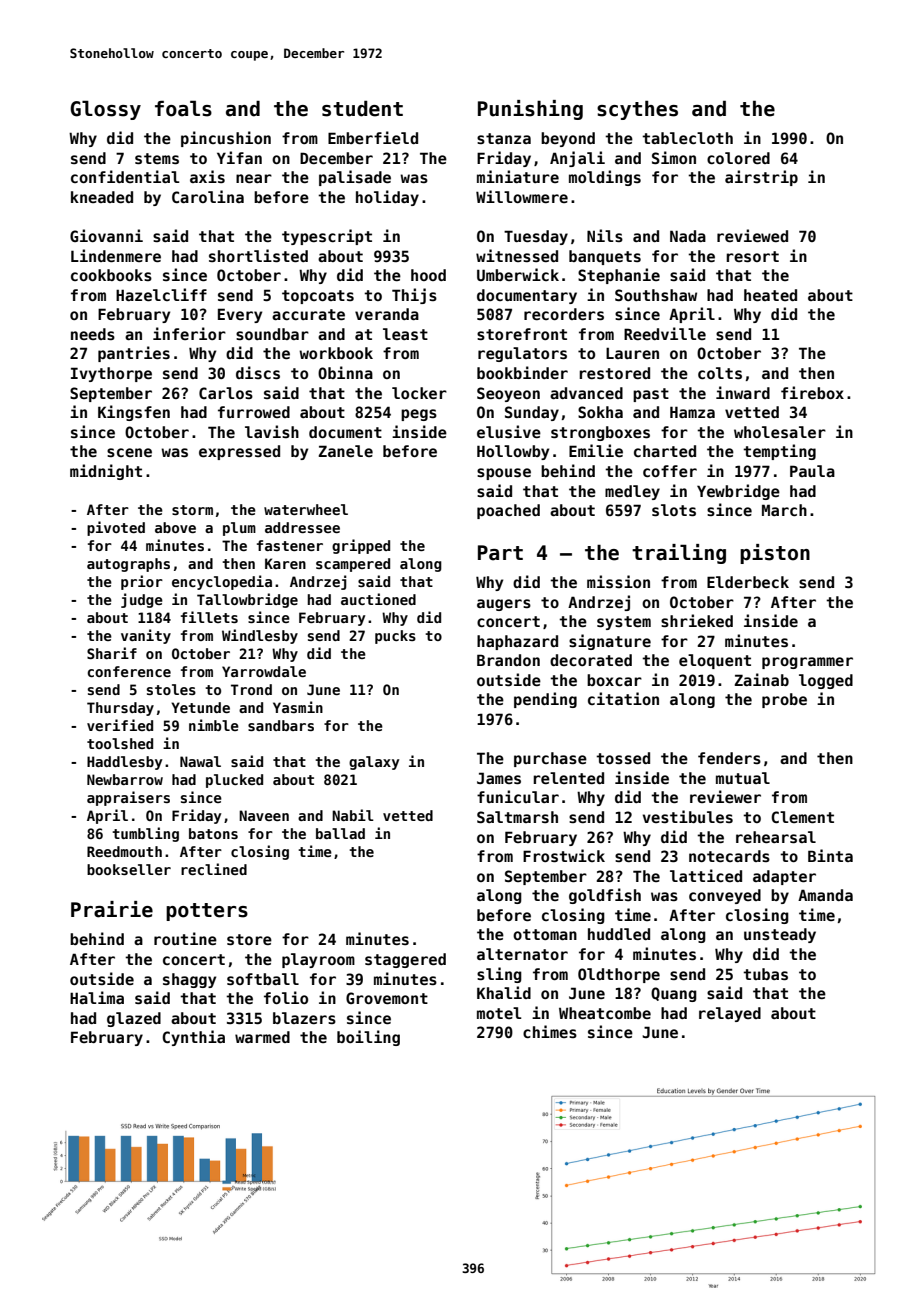 Image resolution: width=924 pixels, height=1314 pixels. What do you see at coordinates (134, 1019) in the screenshot?
I see `glazed` at bounding box center [134, 1019].
